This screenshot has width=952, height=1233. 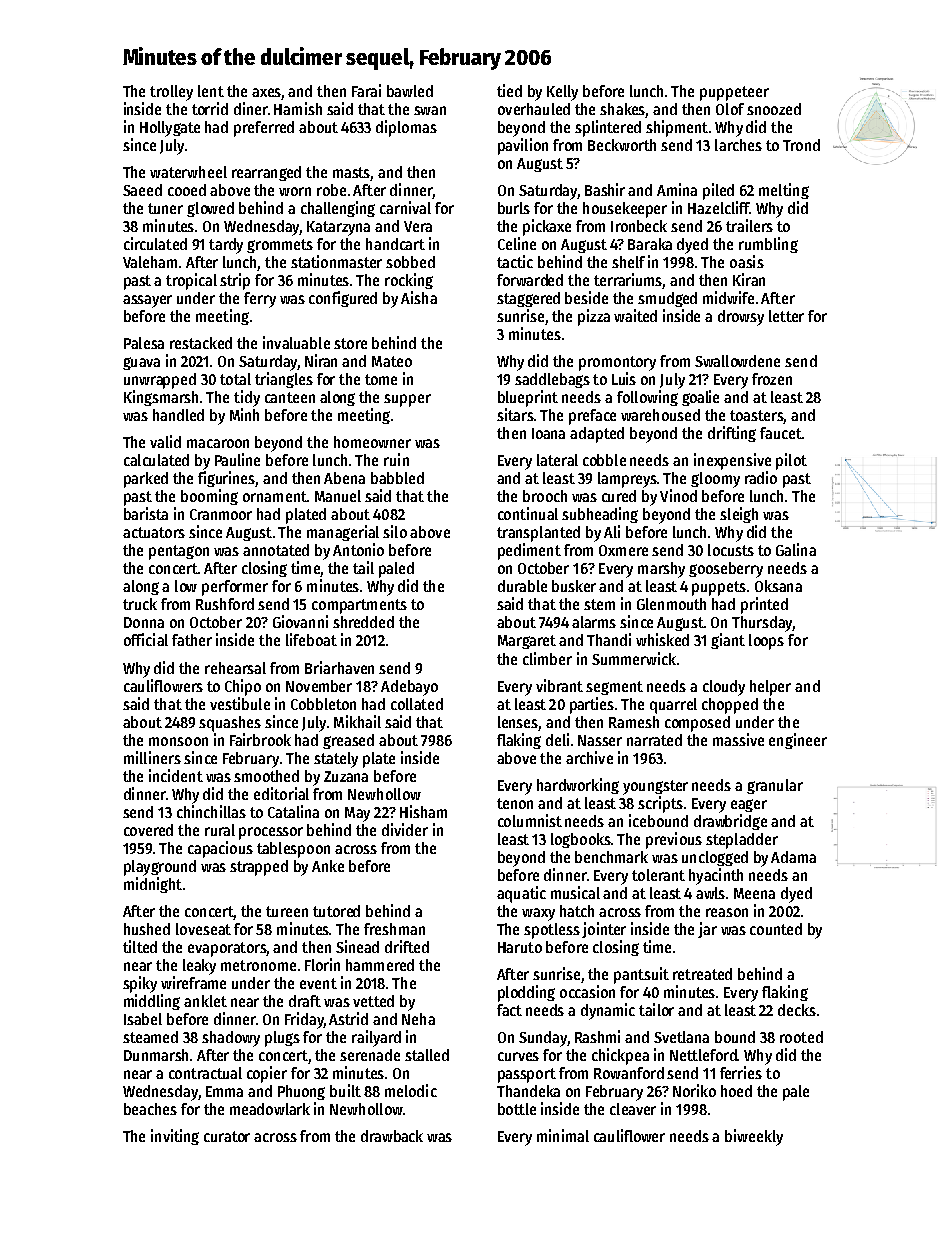 I want to click on counted, so click(x=776, y=929).
